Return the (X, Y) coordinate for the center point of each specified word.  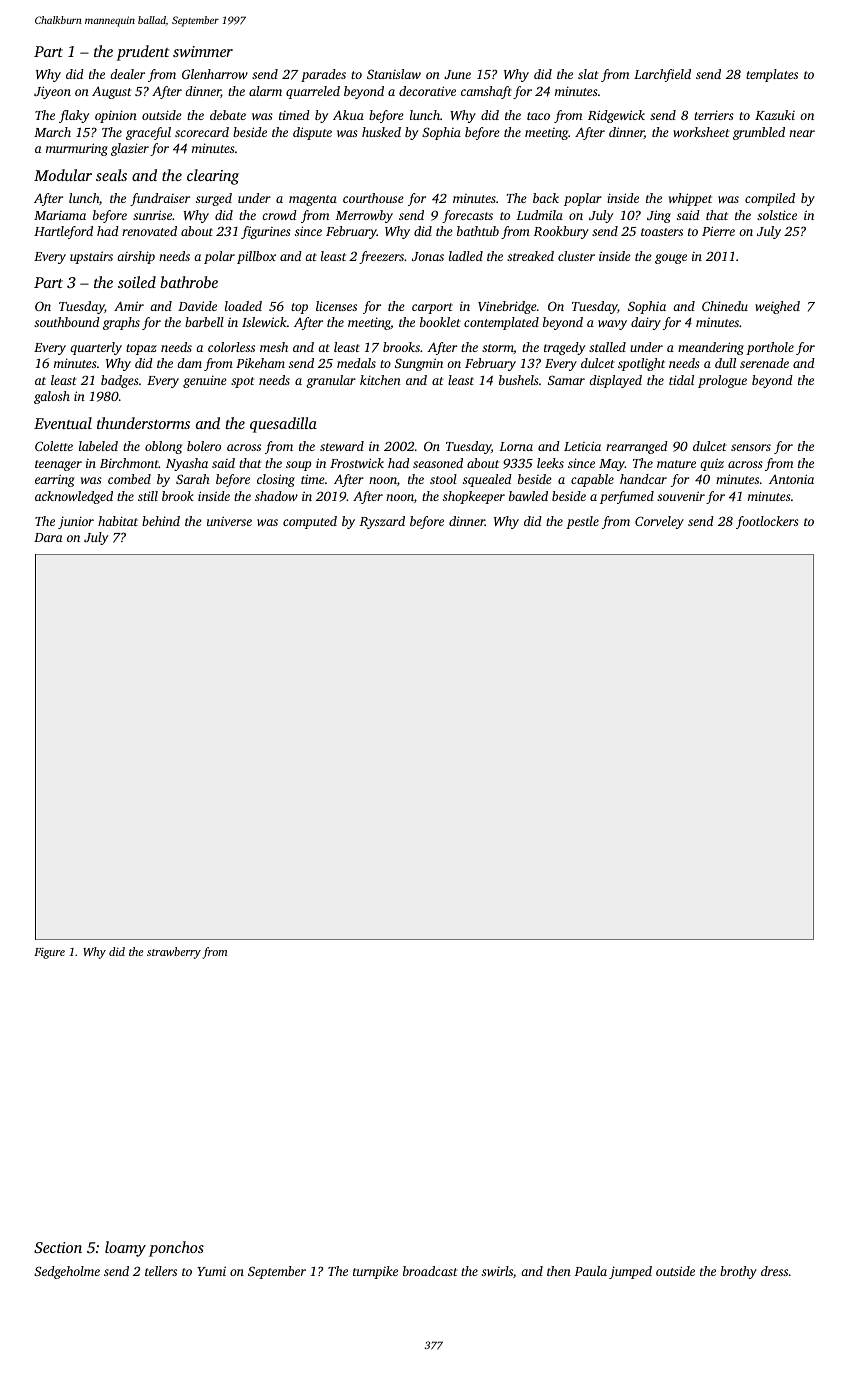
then (559, 1271)
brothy (738, 1272)
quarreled (313, 92)
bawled (528, 496)
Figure (49, 953)
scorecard (202, 132)
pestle (582, 522)
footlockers (767, 522)
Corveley (659, 522)
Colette (54, 446)
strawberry (174, 953)
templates (772, 75)
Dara (48, 537)
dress (774, 1271)
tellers (161, 1271)
